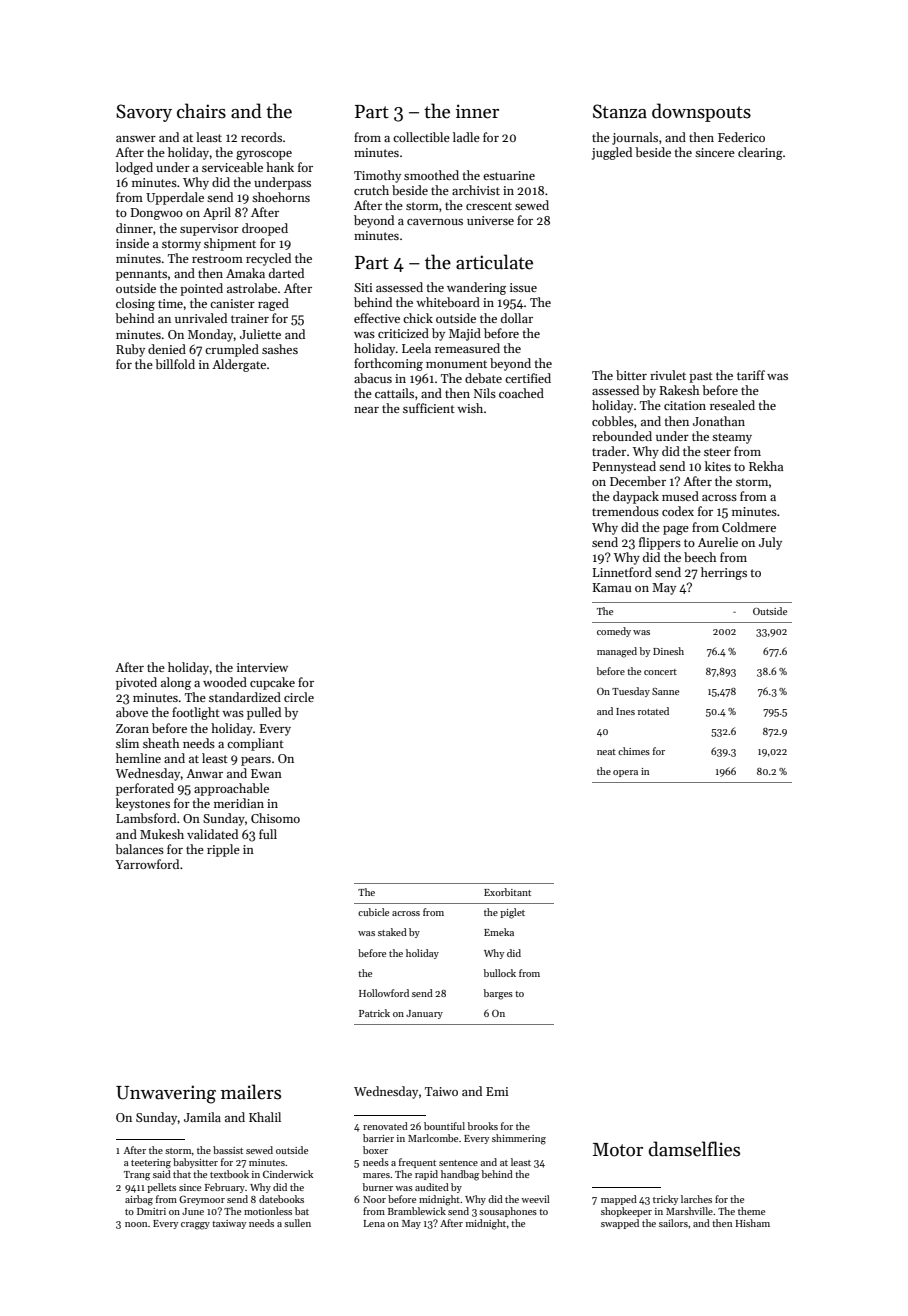 Image resolution: width=908 pixels, height=1316 pixels. I want to click on damselflies, so click(694, 1149).
